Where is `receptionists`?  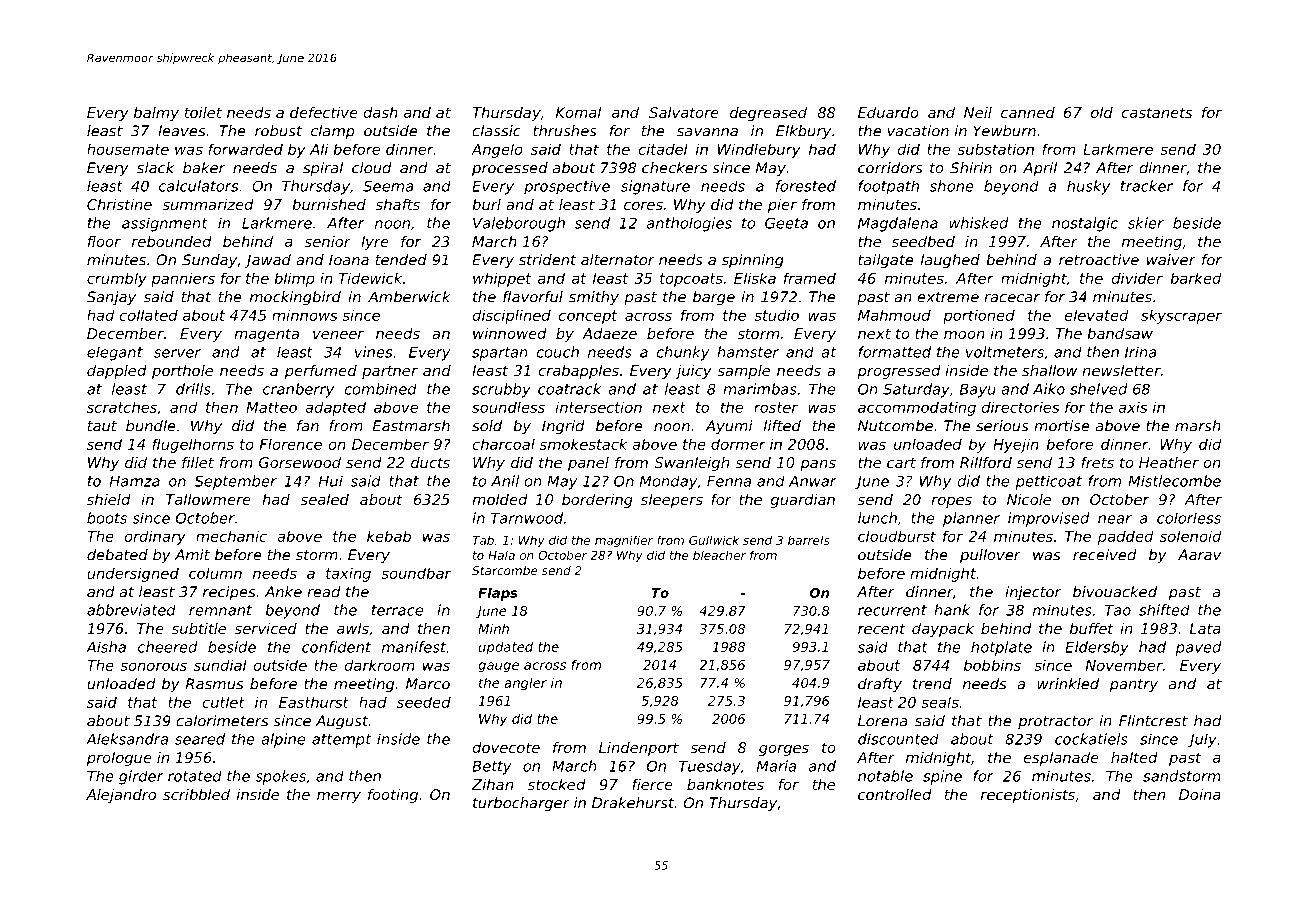 receptionists is located at coordinates (1028, 796).
